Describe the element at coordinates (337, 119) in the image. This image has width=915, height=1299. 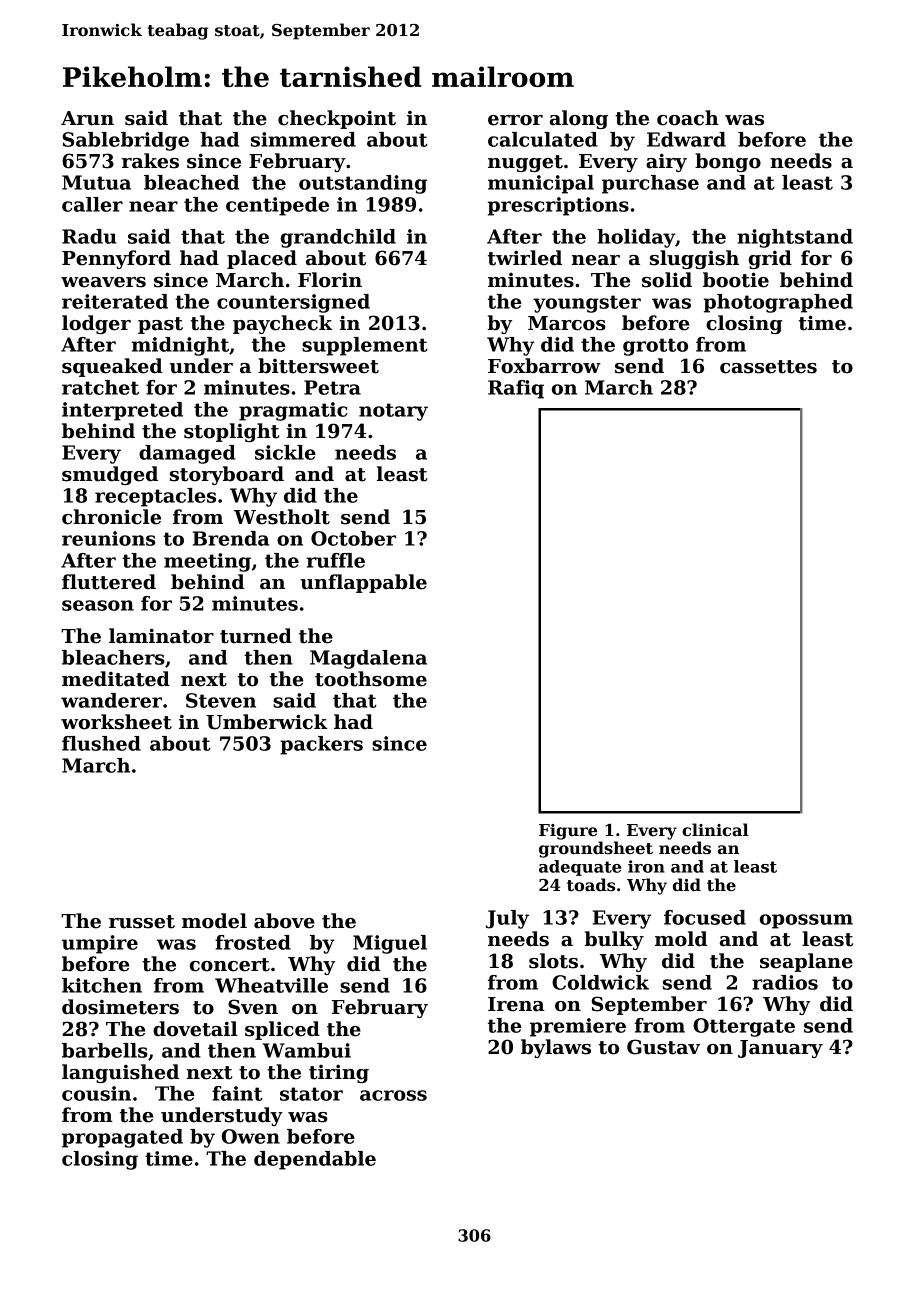
I see `checkpoint` at that location.
